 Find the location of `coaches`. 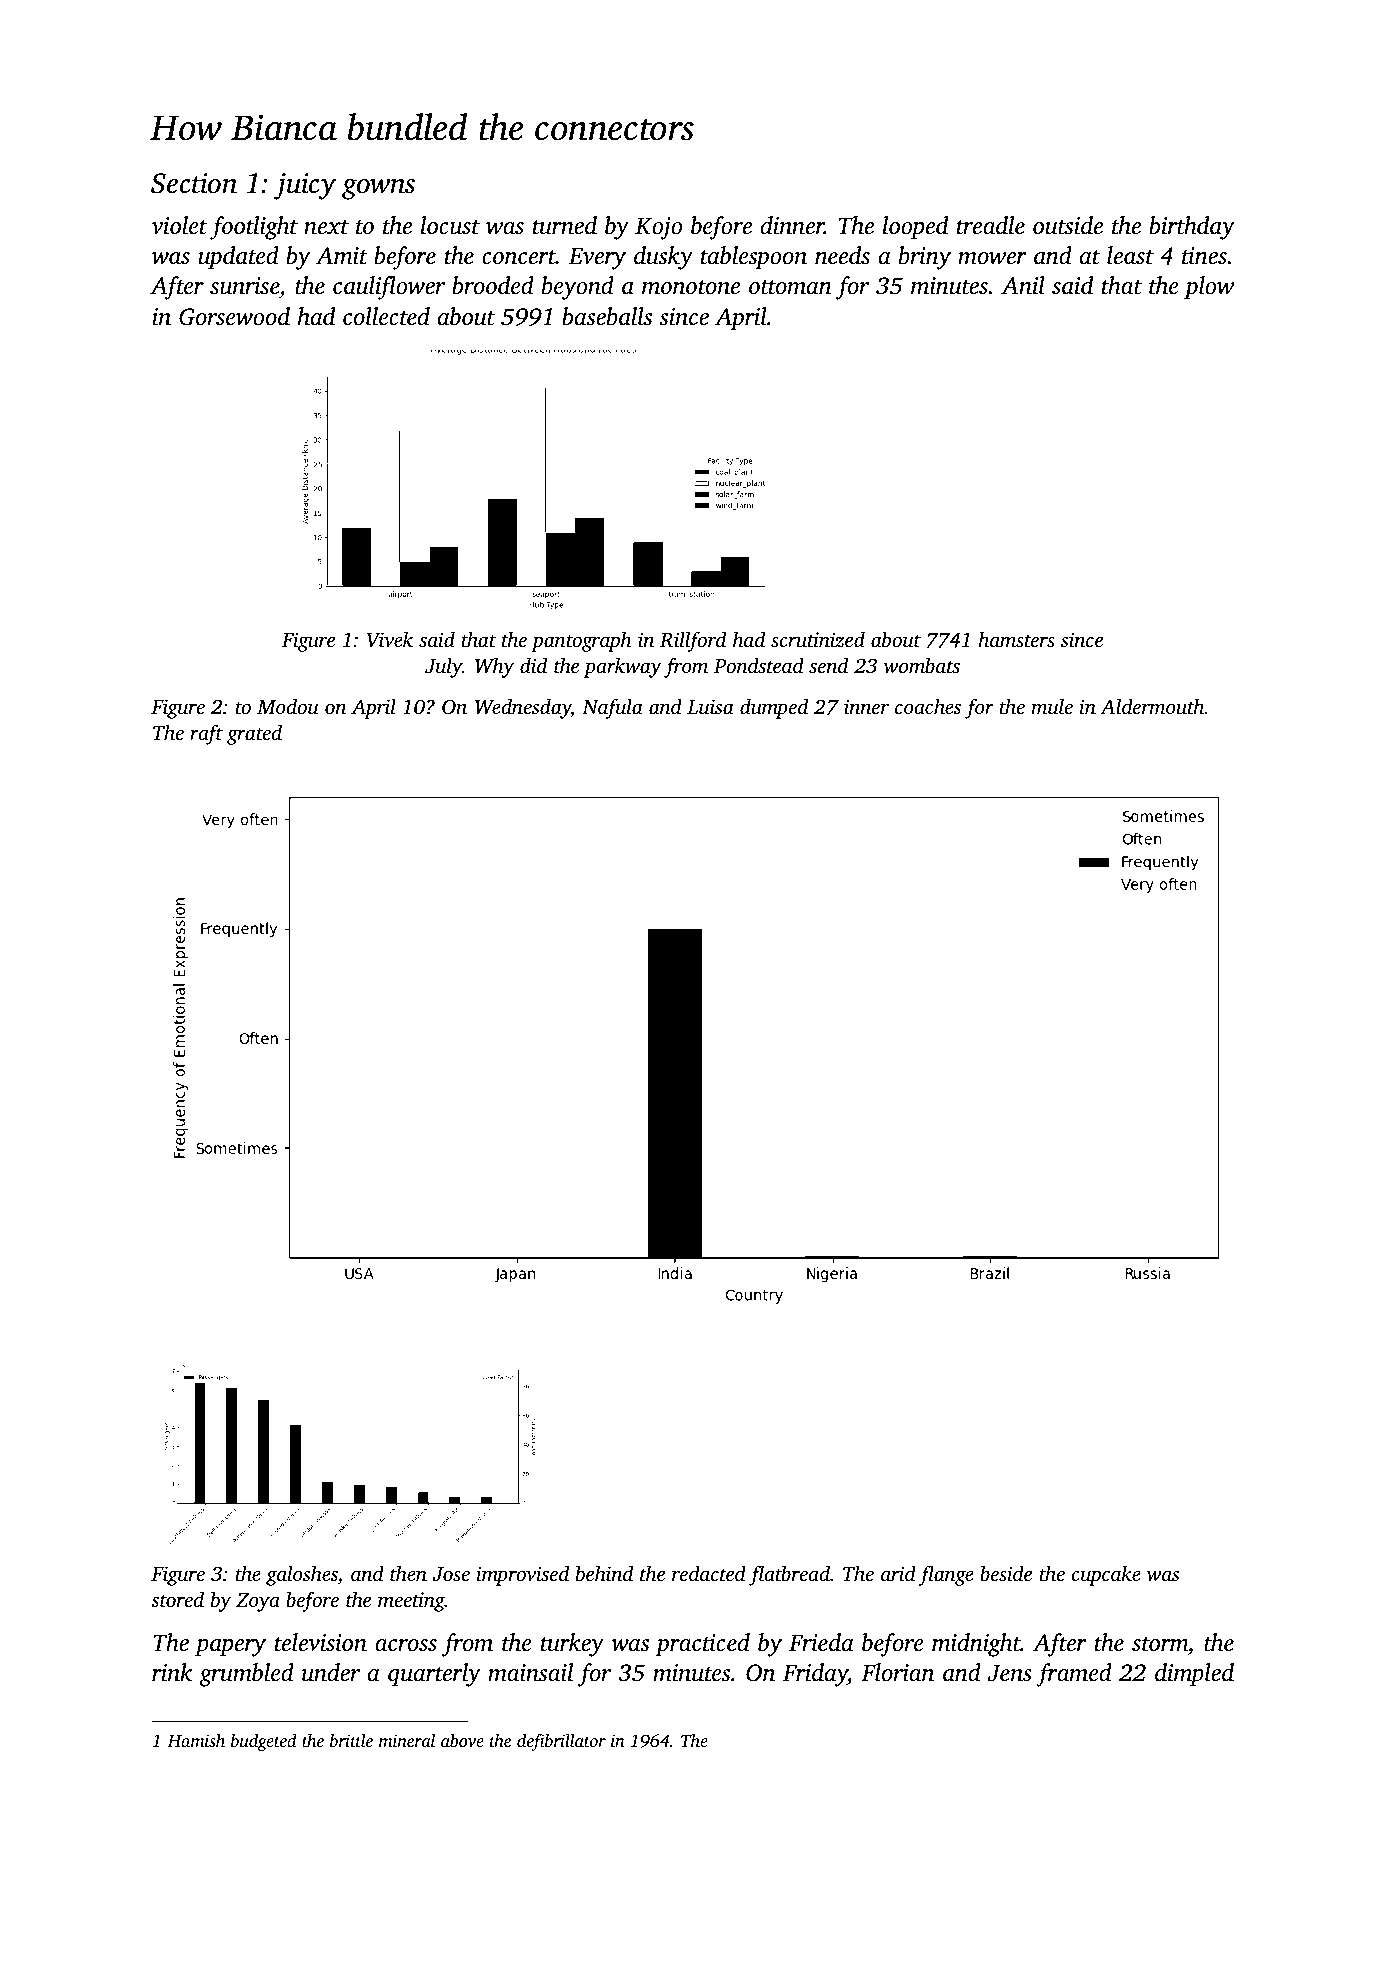

coaches is located at coordinates (928, 706).
